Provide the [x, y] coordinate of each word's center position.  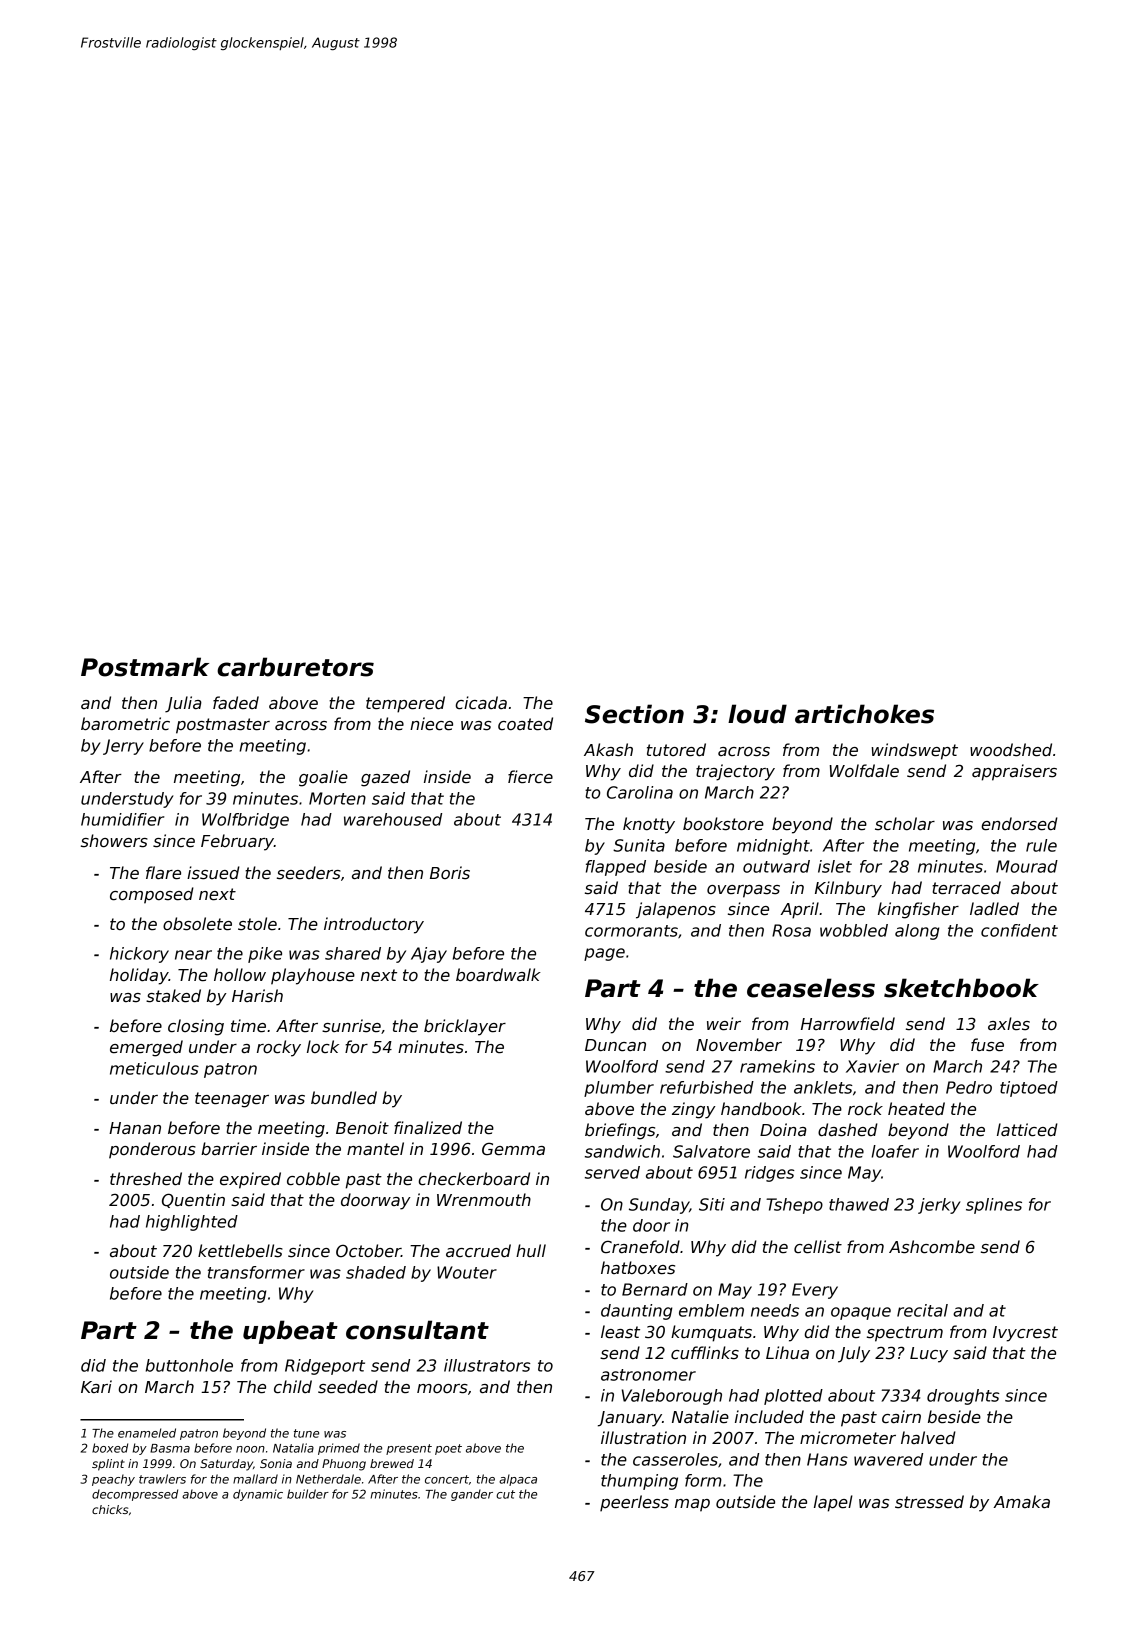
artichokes [864, 714]
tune [306, 1433]
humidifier [122, 819]
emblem [711, 1310]
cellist [818, 1247]
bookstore [723, 824]
